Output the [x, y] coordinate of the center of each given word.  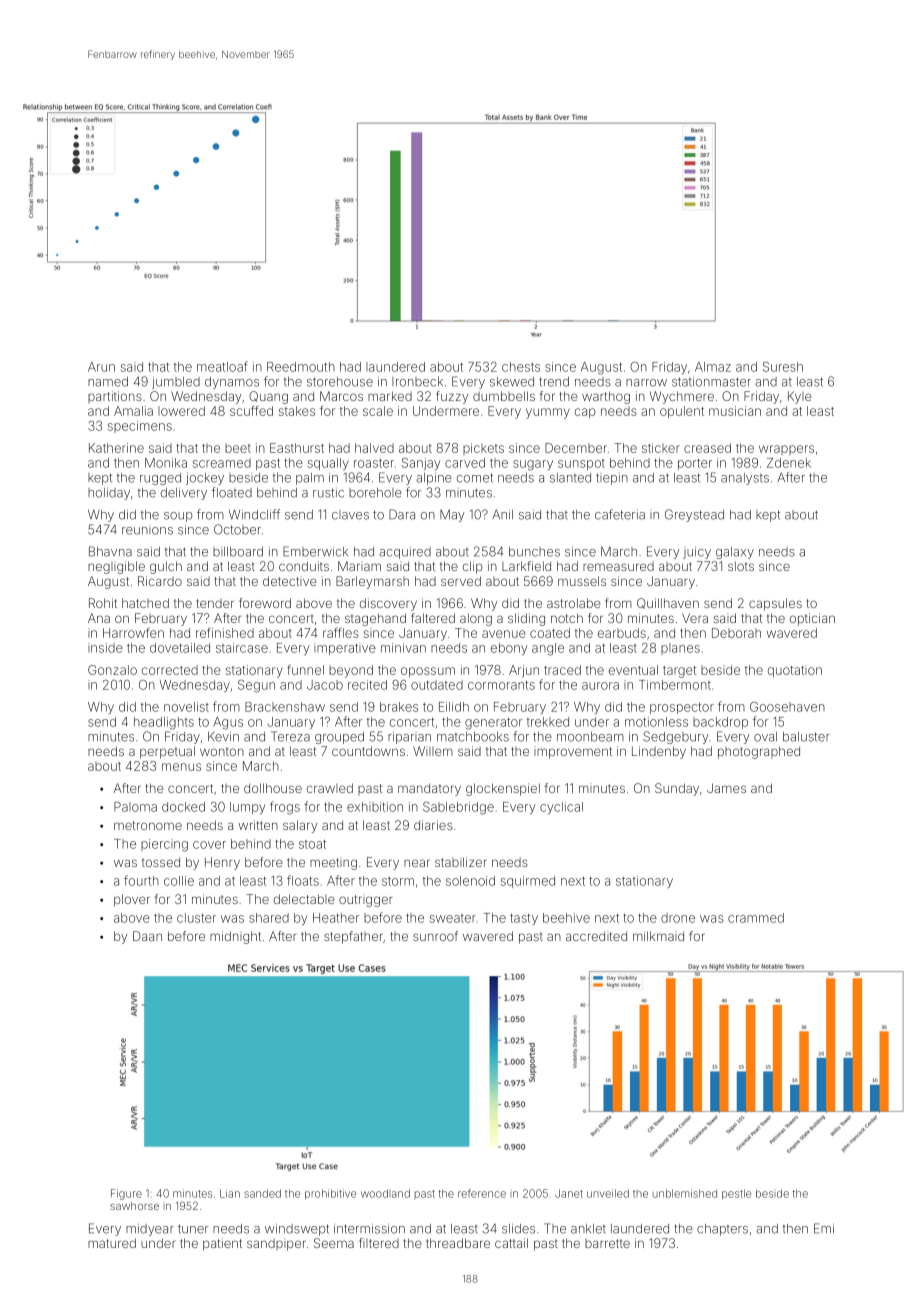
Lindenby [659, 752]
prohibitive [330, 1194]
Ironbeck [417, 382]
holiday [109, 494]
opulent [682, 412]
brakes [399, 707]
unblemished [685, 1193]
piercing [164, 845]
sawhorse [134, 1206]
